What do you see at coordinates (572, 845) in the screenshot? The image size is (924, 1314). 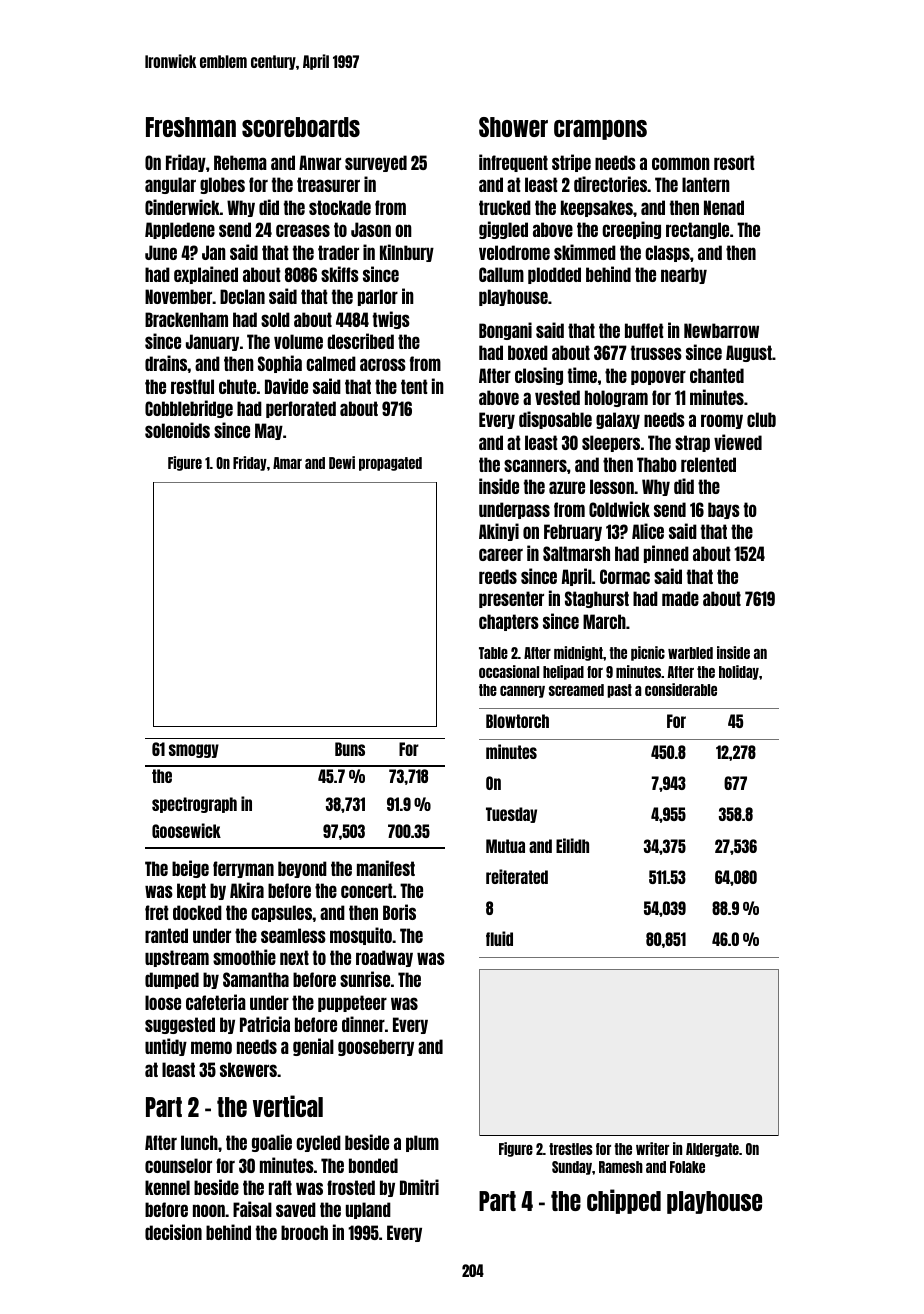 I see `Eilidh` at bounding box center [572, 845].
